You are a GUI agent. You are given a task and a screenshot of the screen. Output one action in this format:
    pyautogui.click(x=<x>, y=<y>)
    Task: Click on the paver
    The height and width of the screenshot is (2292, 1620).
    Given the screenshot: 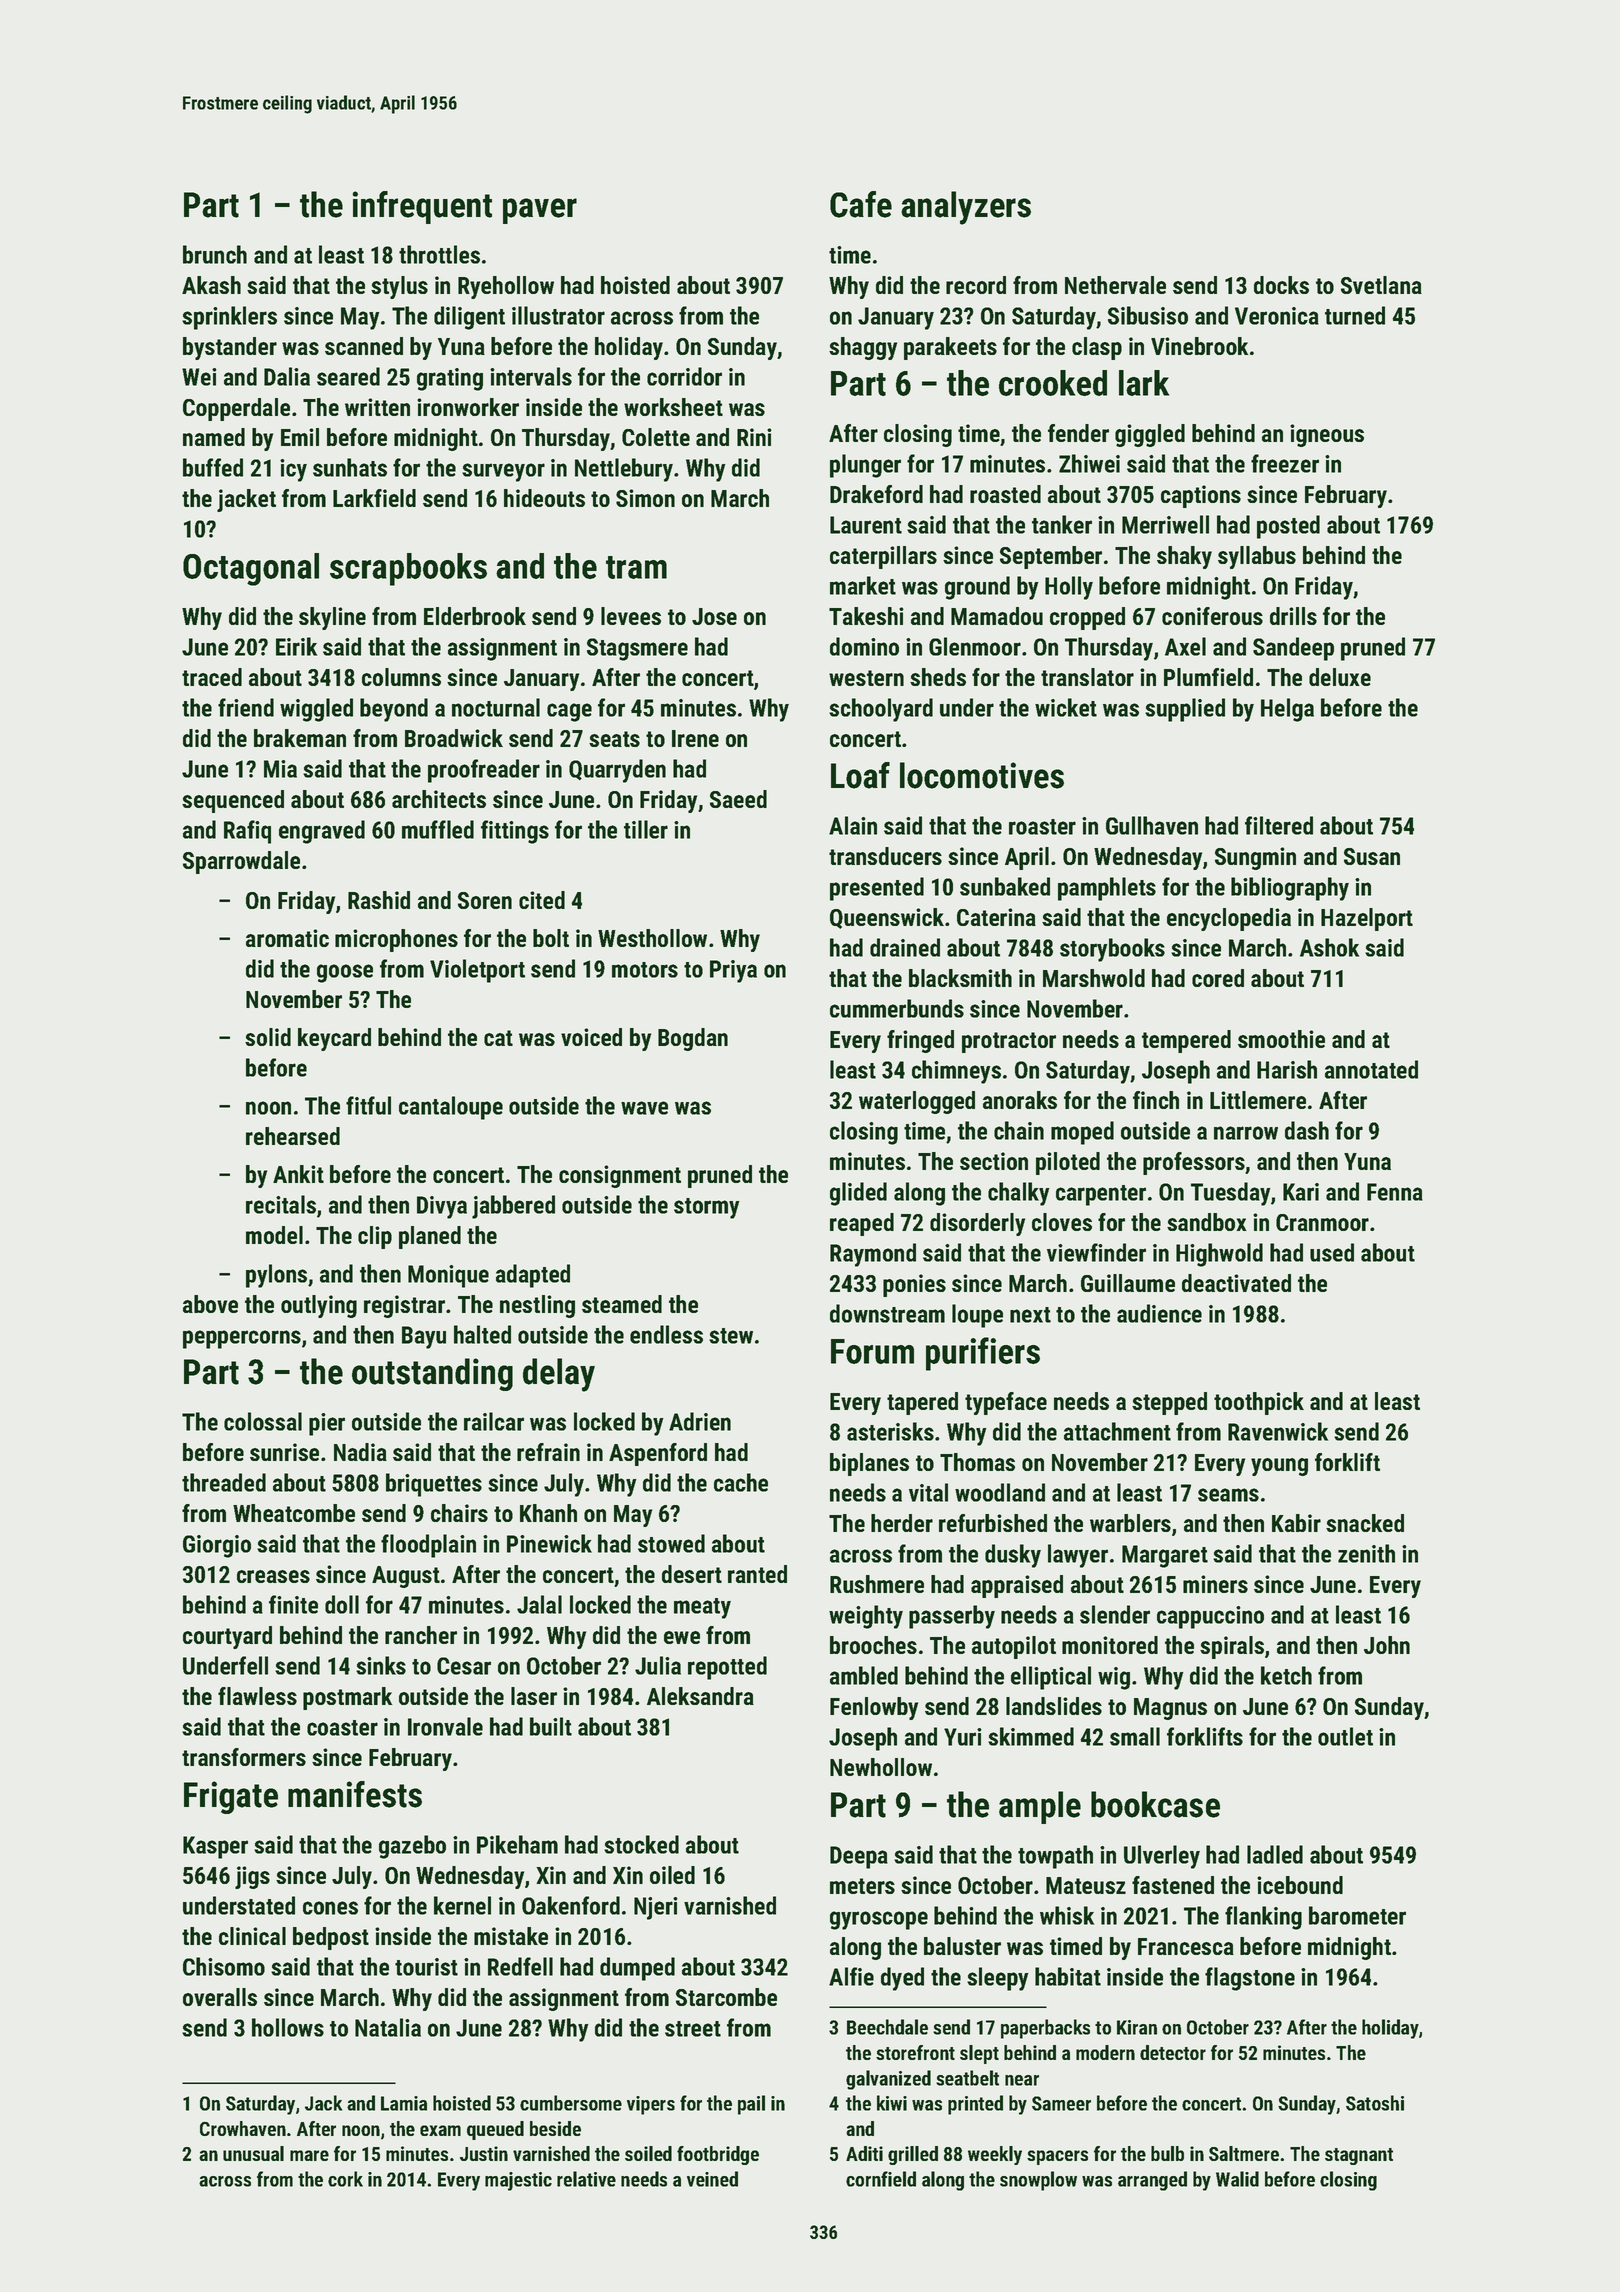 What is the action you would take?
    pyautogui.click(x=540, y=211)
